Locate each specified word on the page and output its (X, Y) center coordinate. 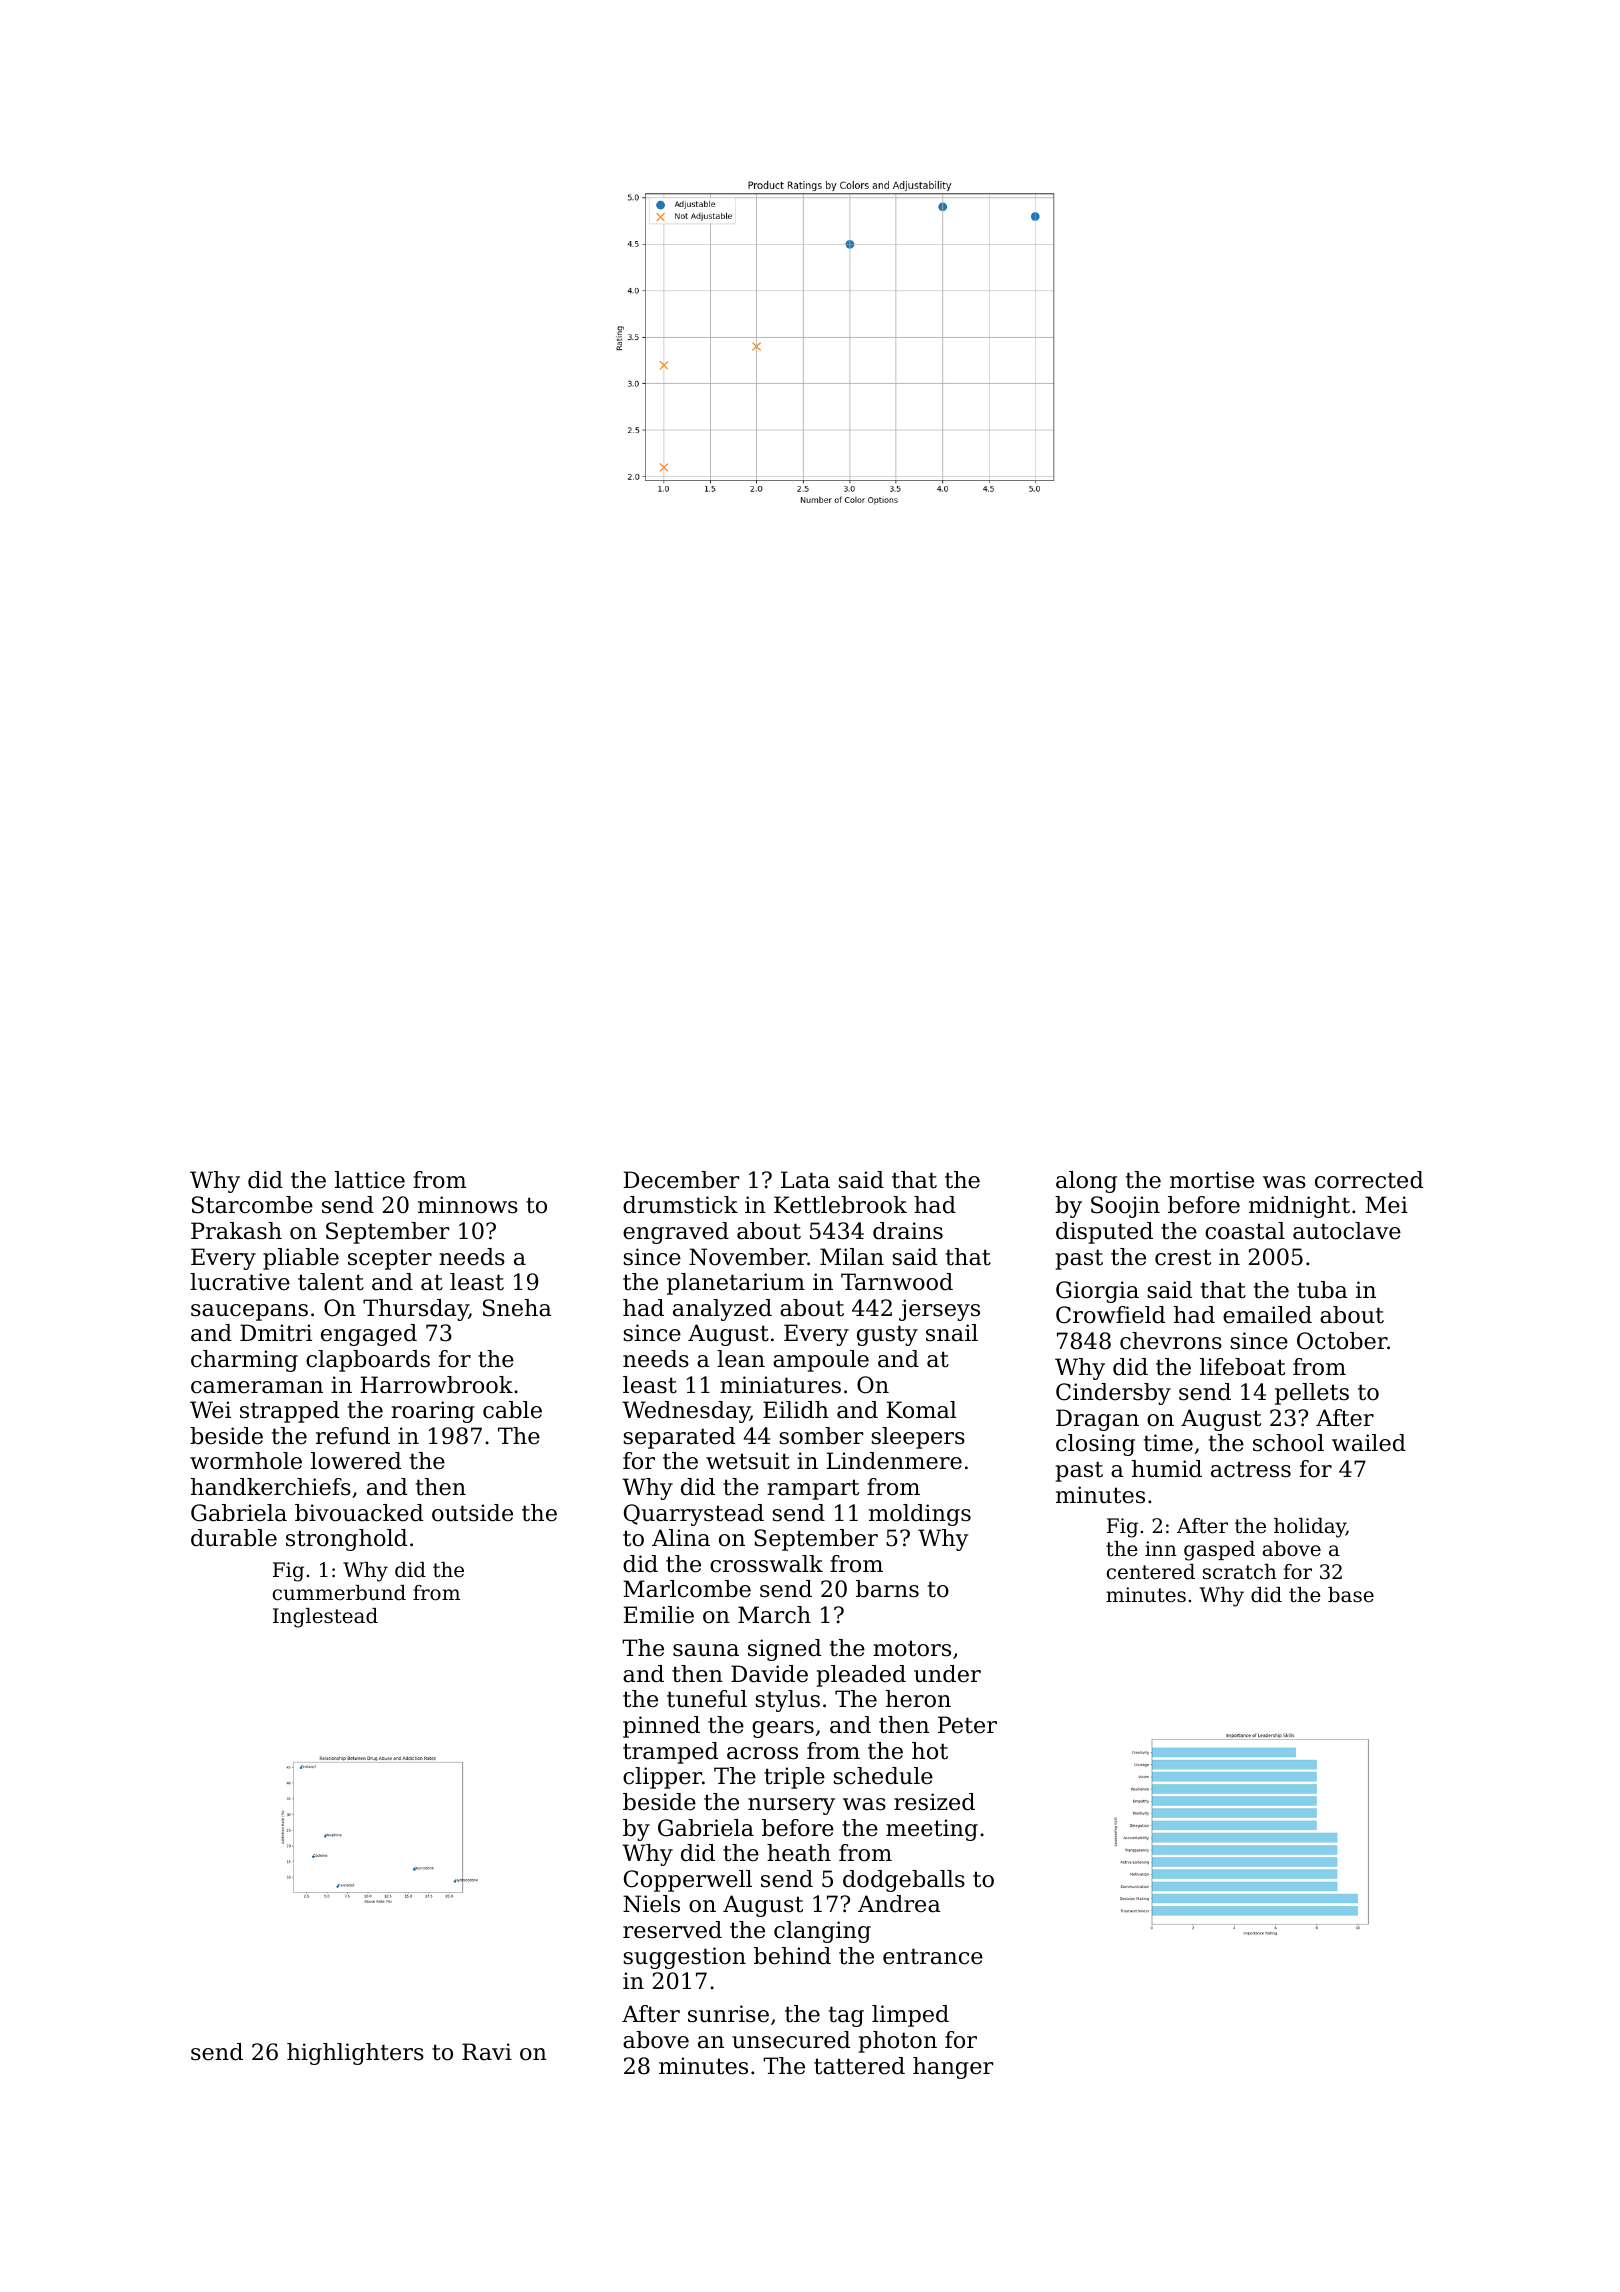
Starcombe (252, 1205)
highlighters (355, 2054)
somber (821, 1436)
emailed (1267, 1315)
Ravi (487, 2052)
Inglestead (325, 1618)
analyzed (722, 1310)
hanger (953, 2068)
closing (1095, 1445)
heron (918, 1699)
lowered (356, 1461)
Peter (967, 1725)
